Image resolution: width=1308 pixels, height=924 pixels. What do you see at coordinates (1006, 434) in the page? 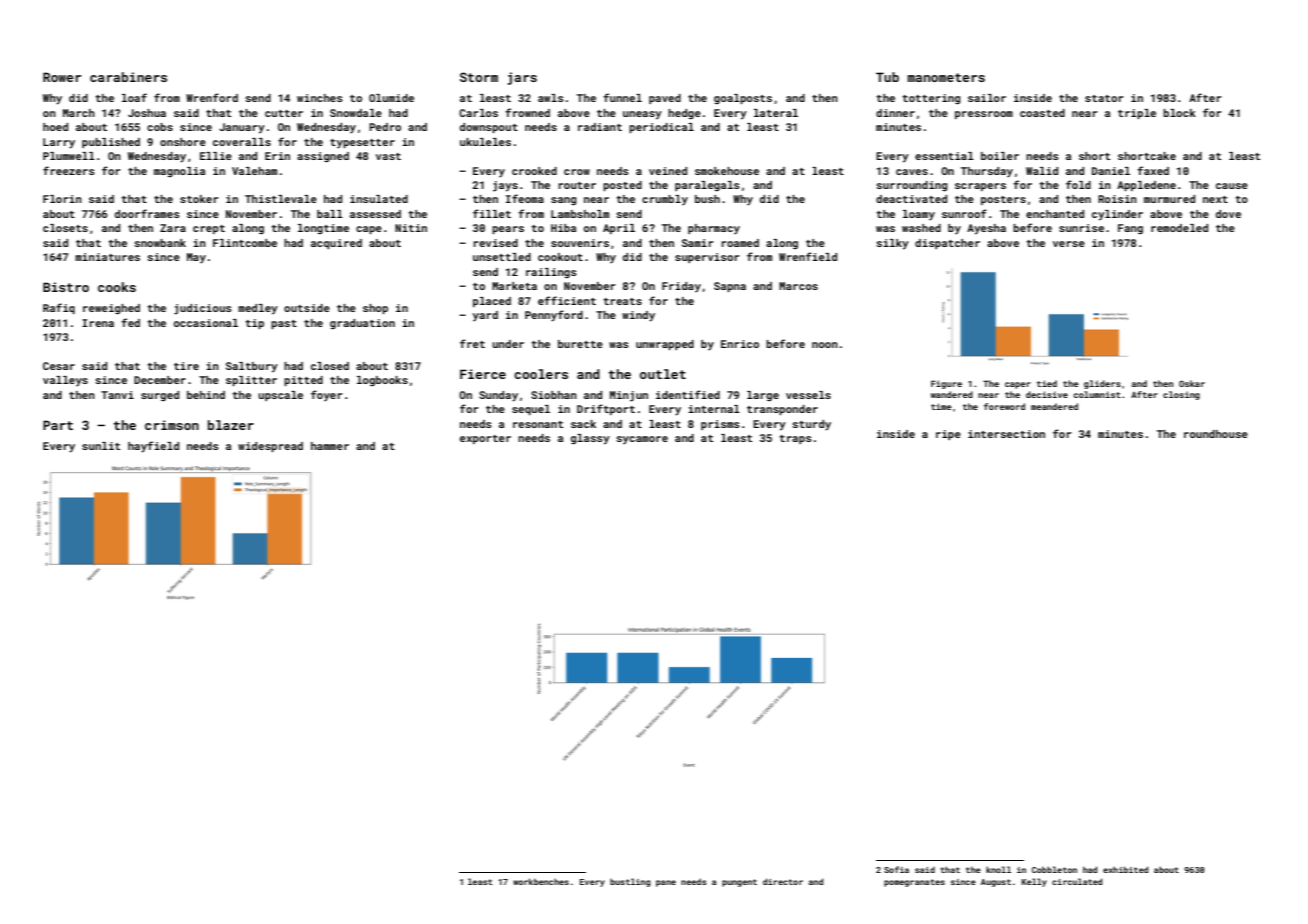
I see `intersection` at bounding box center [1006, 434].
